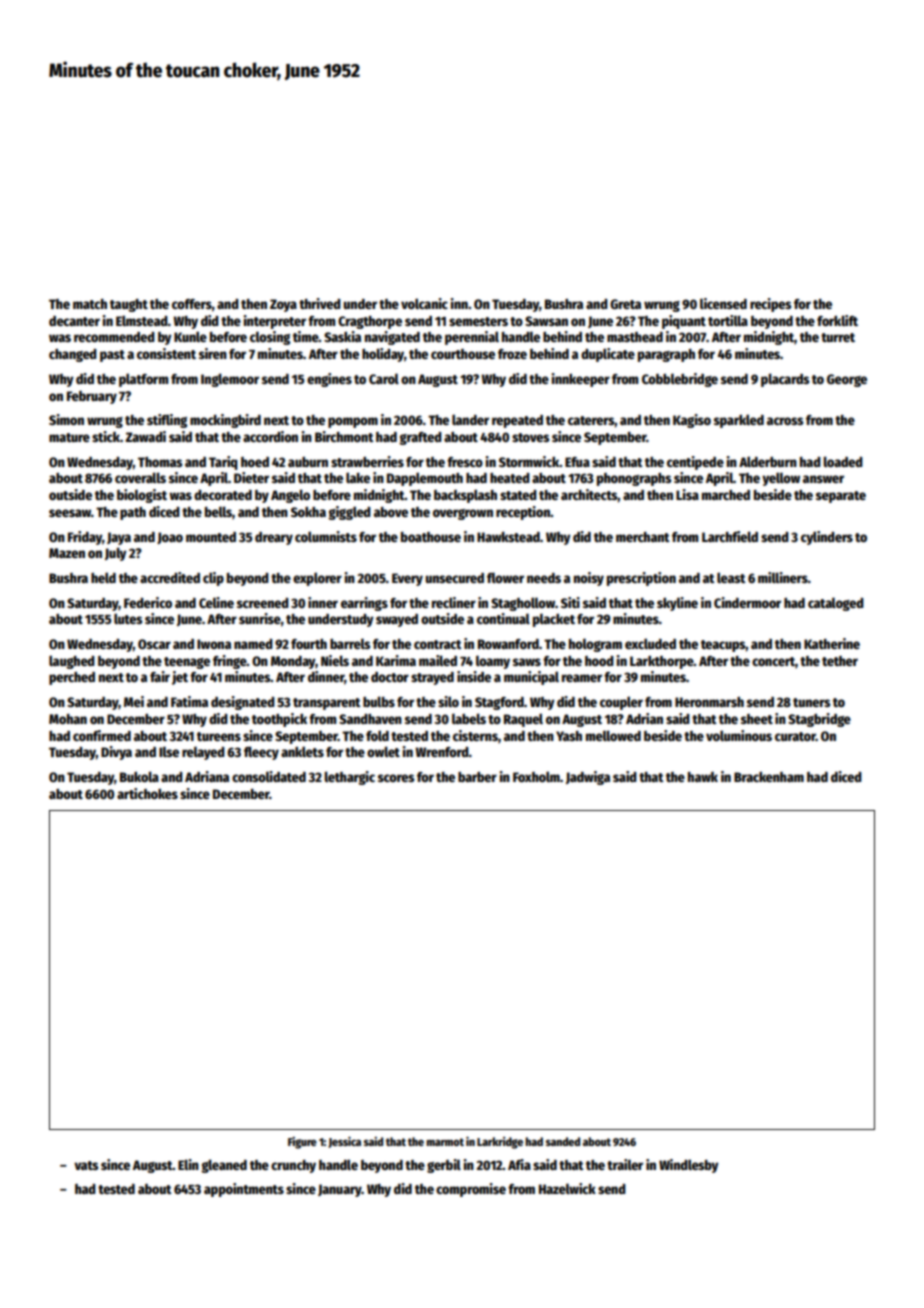 Image resolution: width=924 pixels, height=1308 pixels. I want to click on vats, so click(86, 1165).
